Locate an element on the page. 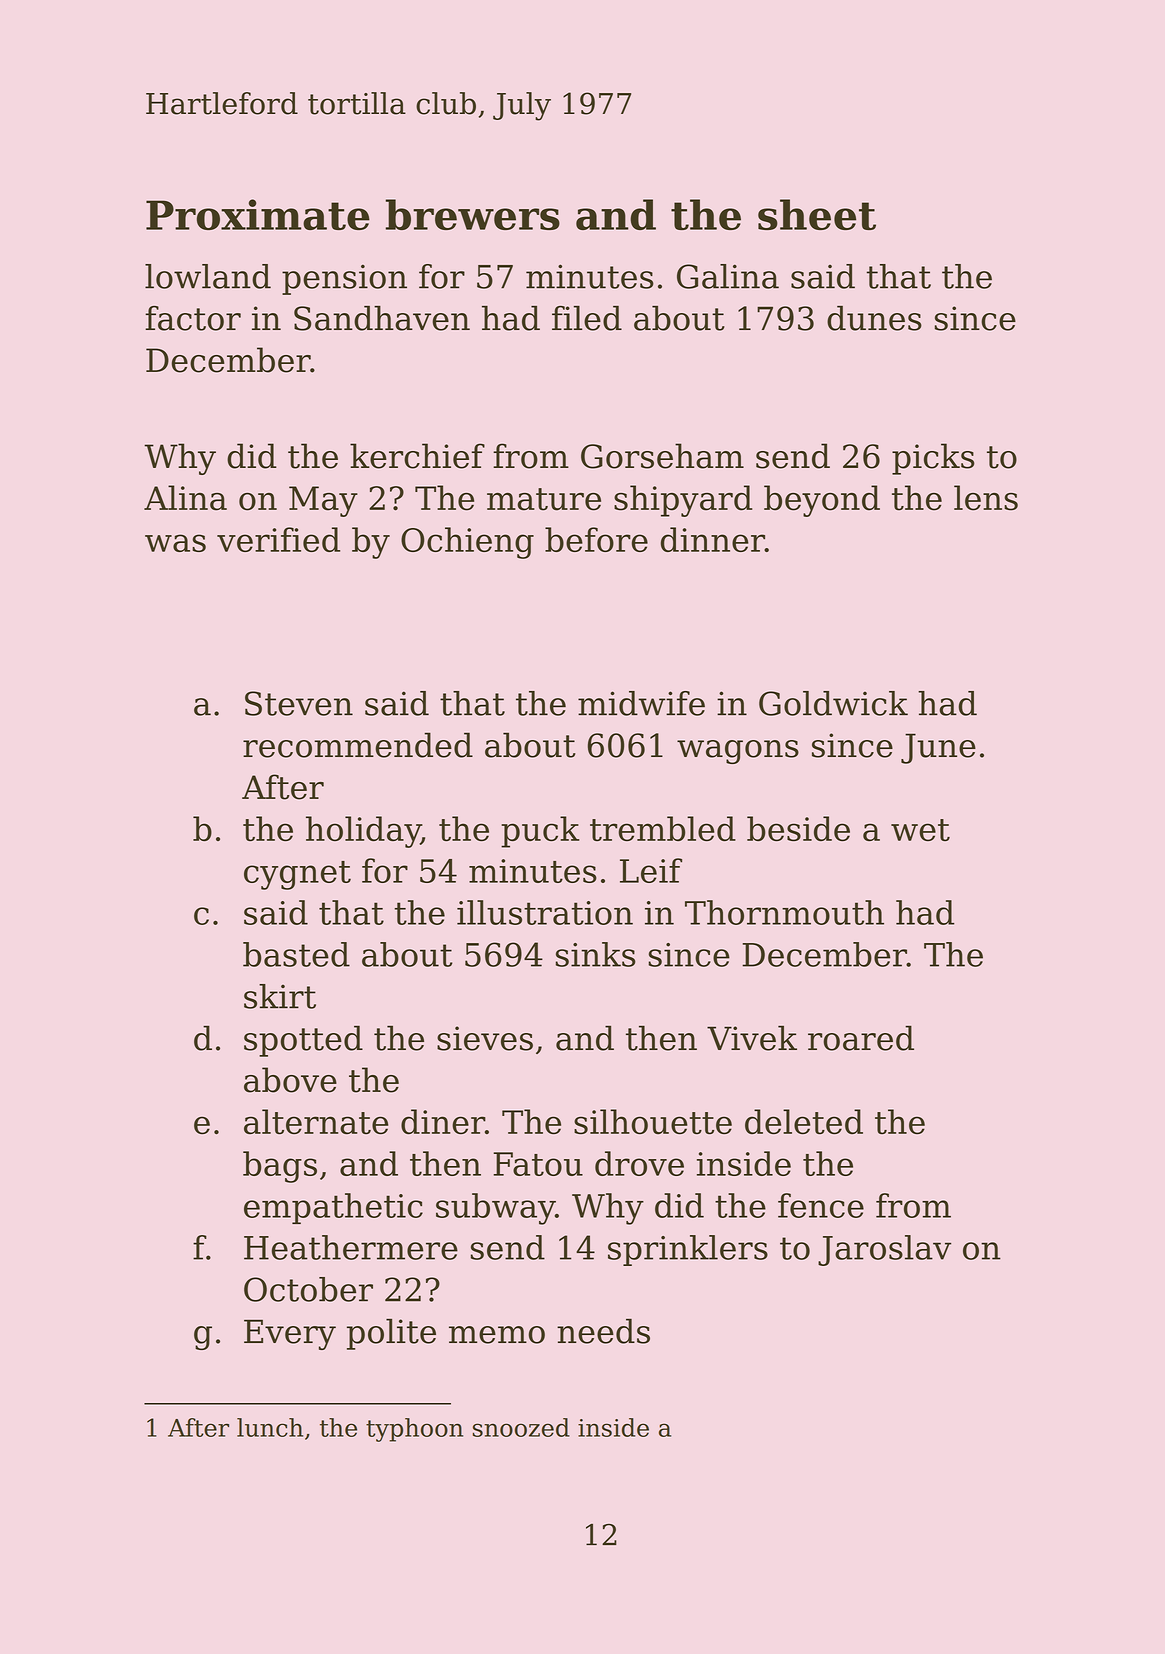  June is located at coordinates (938, 748).
